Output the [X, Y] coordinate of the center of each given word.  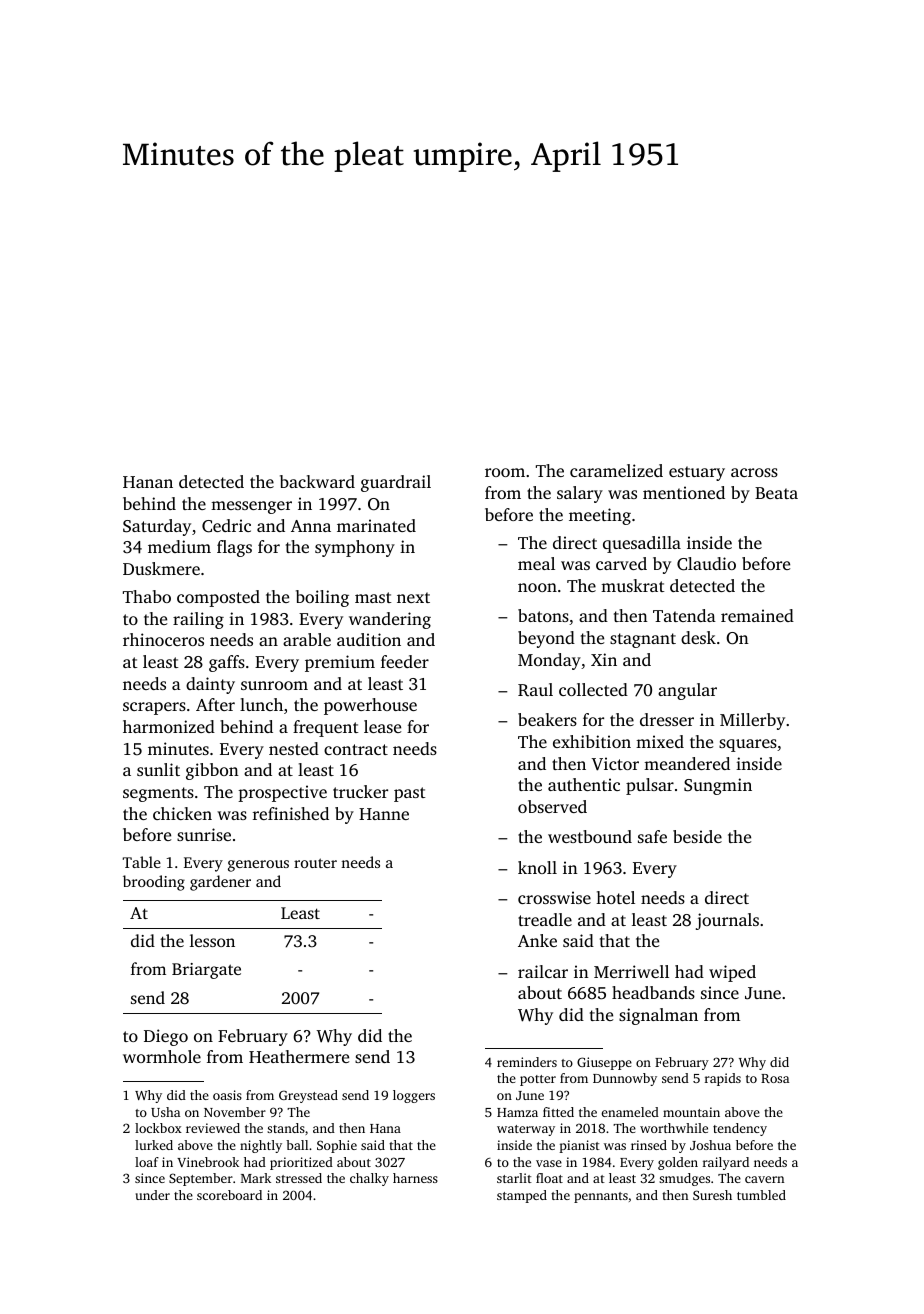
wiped [732, 973]
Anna [311, 526]
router [315, 863]
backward [317, 481]
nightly [261, 1146]
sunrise [204, 834]
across [754, 472]
